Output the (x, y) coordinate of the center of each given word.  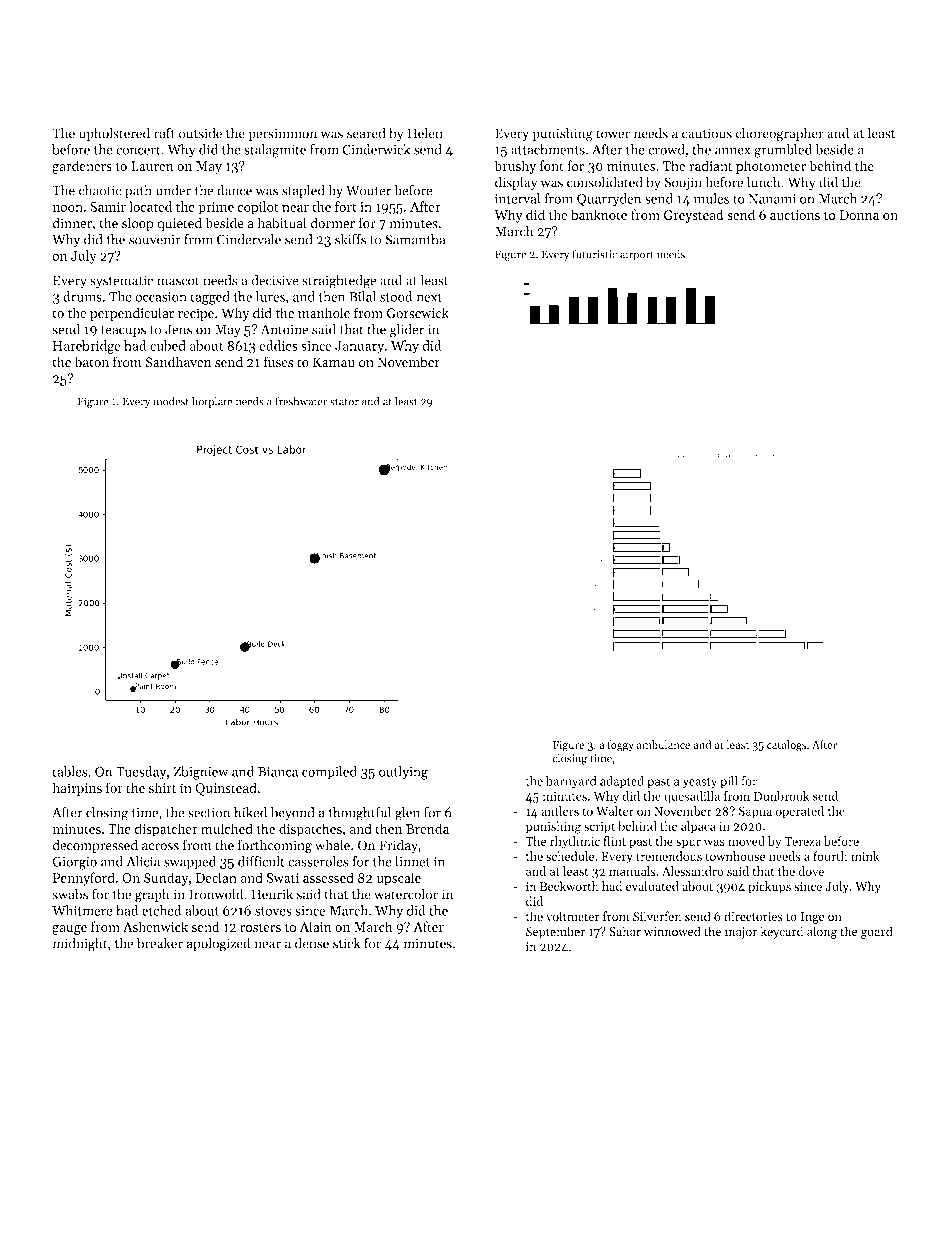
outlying (403, 773)
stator (344, 402)
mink (865, 856)
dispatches (310, 830)
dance (234, 190)
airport (637, 255)
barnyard (571, 782)
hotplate (212, 402)
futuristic (595, 254)
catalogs (786, 746)
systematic (121, 282)
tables (70, 771)
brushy (515, 167)
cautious (707, 133)
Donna (859, 215)
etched (162, 910)
